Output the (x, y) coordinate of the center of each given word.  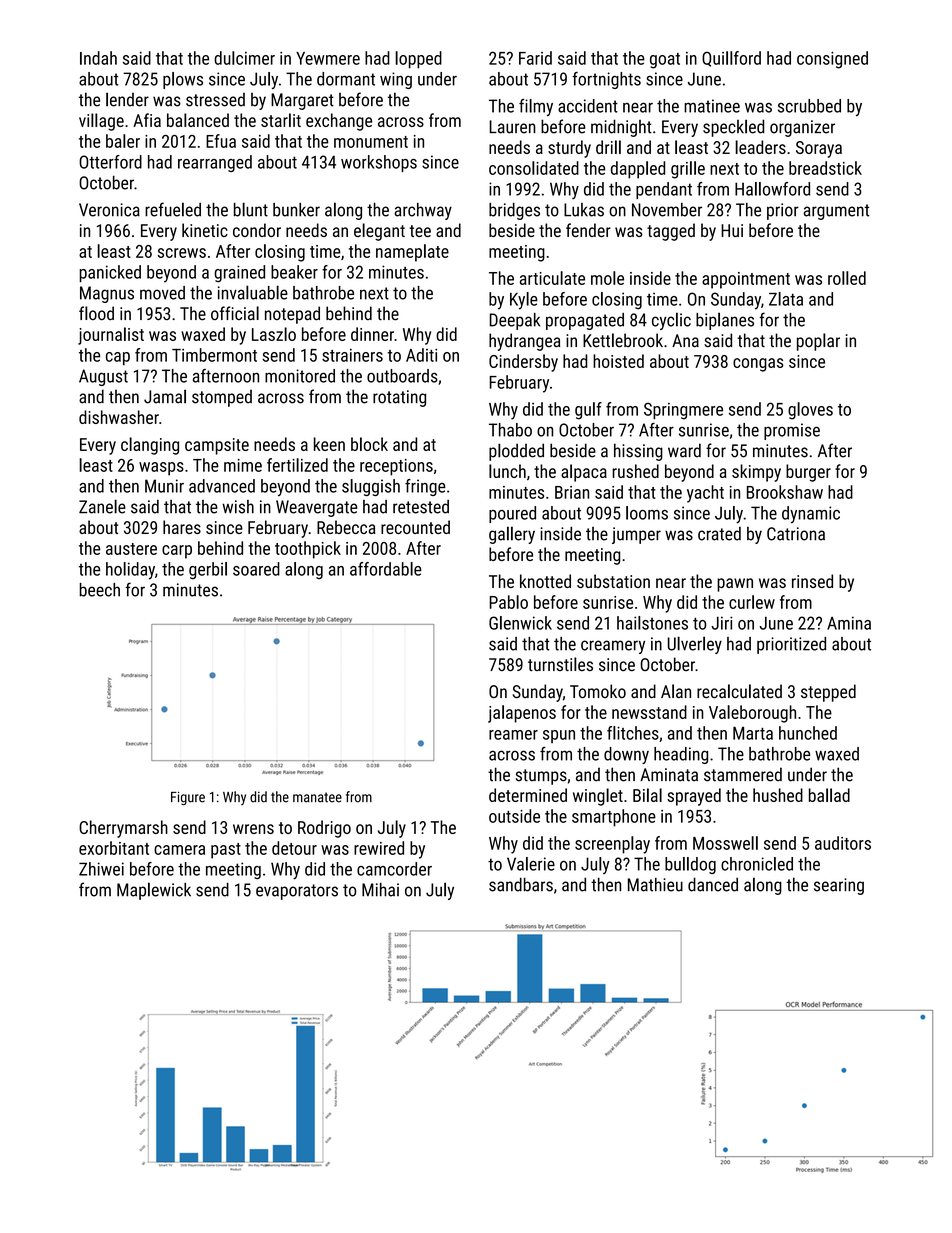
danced (713, 884)
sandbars (521, 884)
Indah (98, 58)
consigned (832, 60)
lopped (418, 60)
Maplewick (154, 891)
